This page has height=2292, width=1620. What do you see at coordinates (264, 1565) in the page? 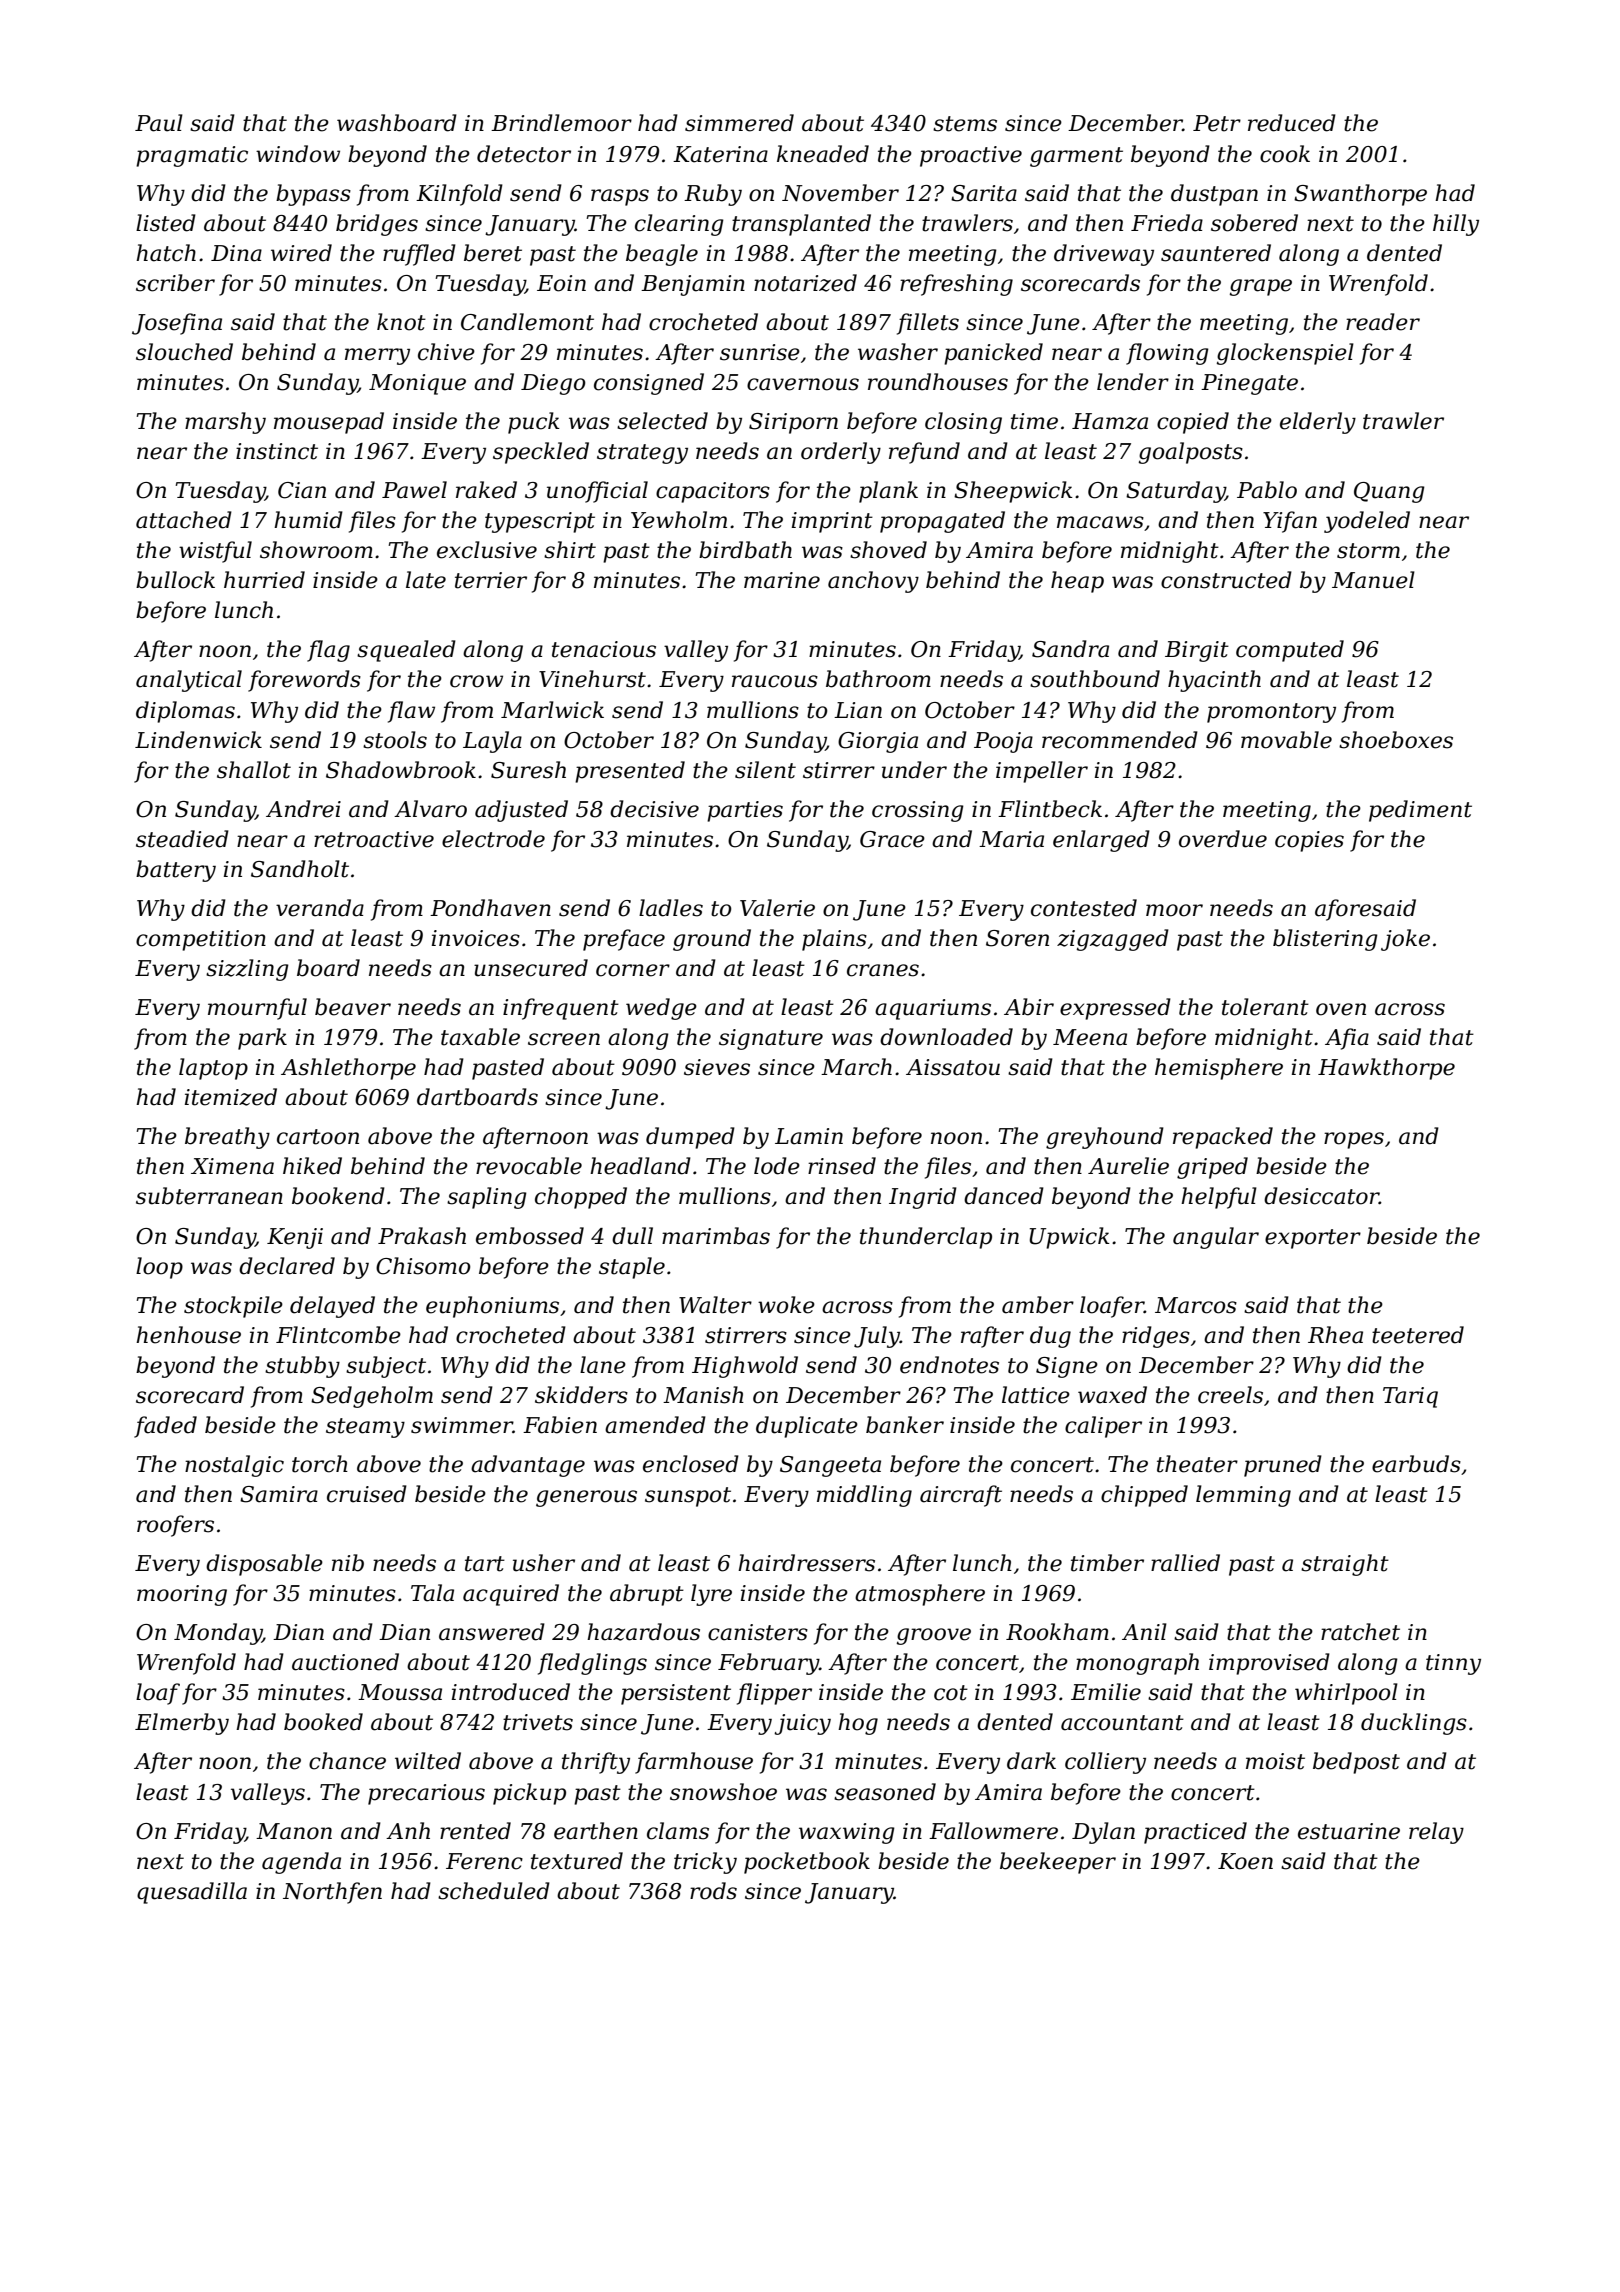
I see `disposable` at bounding box center [264, 1565].
